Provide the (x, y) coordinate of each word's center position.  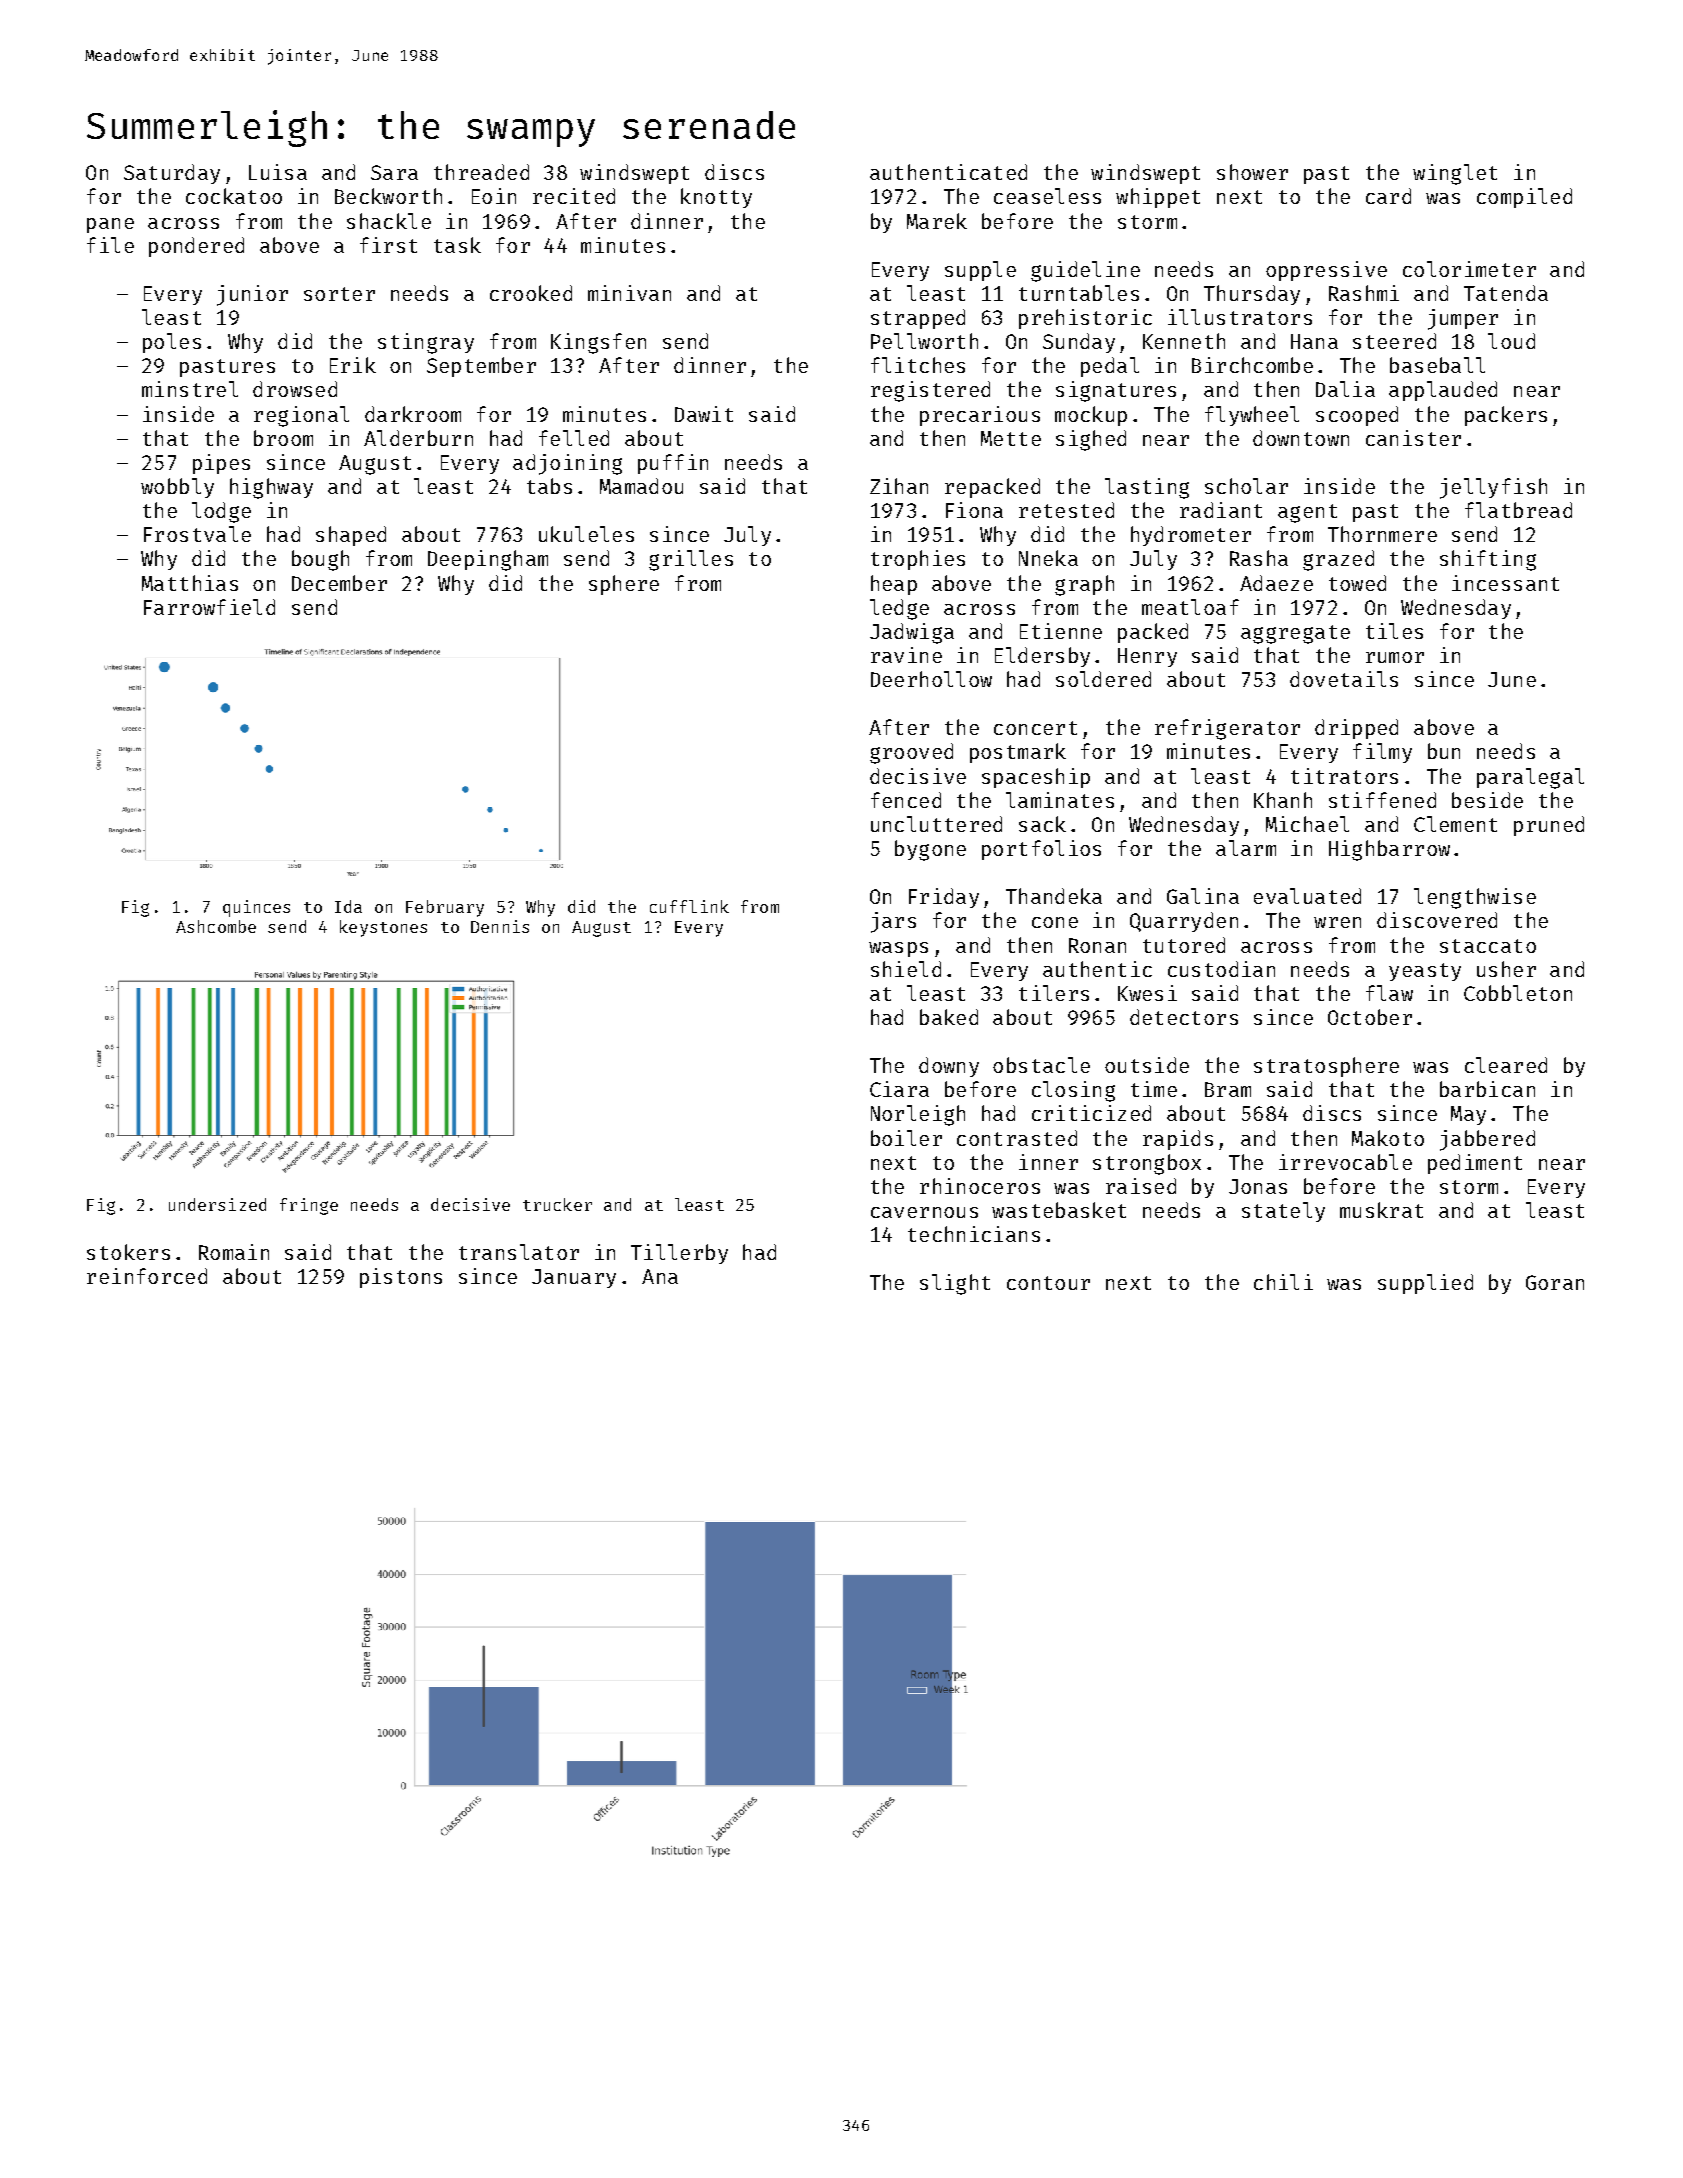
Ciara (899, 1089)
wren (1337, 922)
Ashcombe (216, 926)
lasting (1147, 488)
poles (172, 343)
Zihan (899, 486)
